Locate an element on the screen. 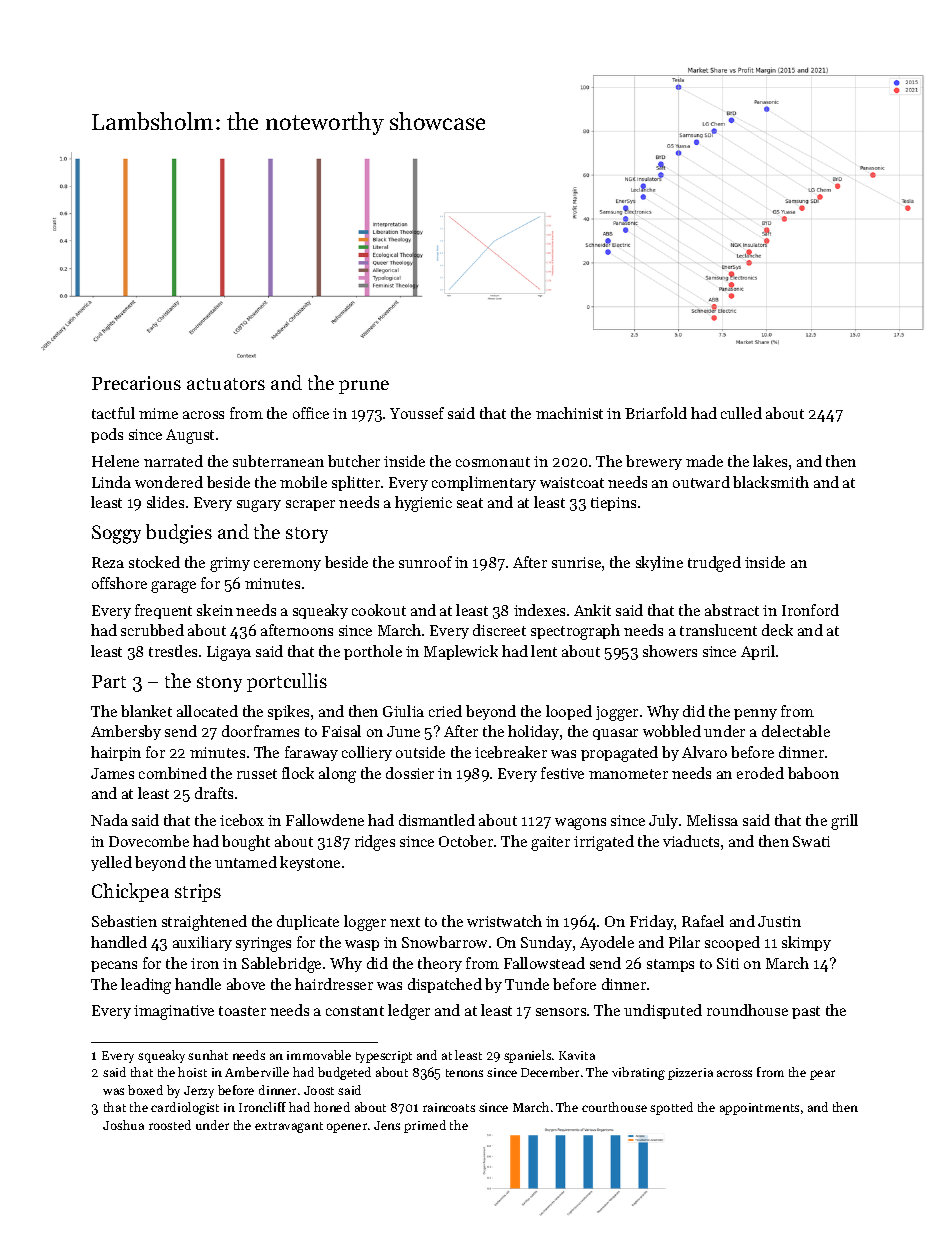 The image size is (952, 1233). scrubbed is located at coordinates (152, 630).
